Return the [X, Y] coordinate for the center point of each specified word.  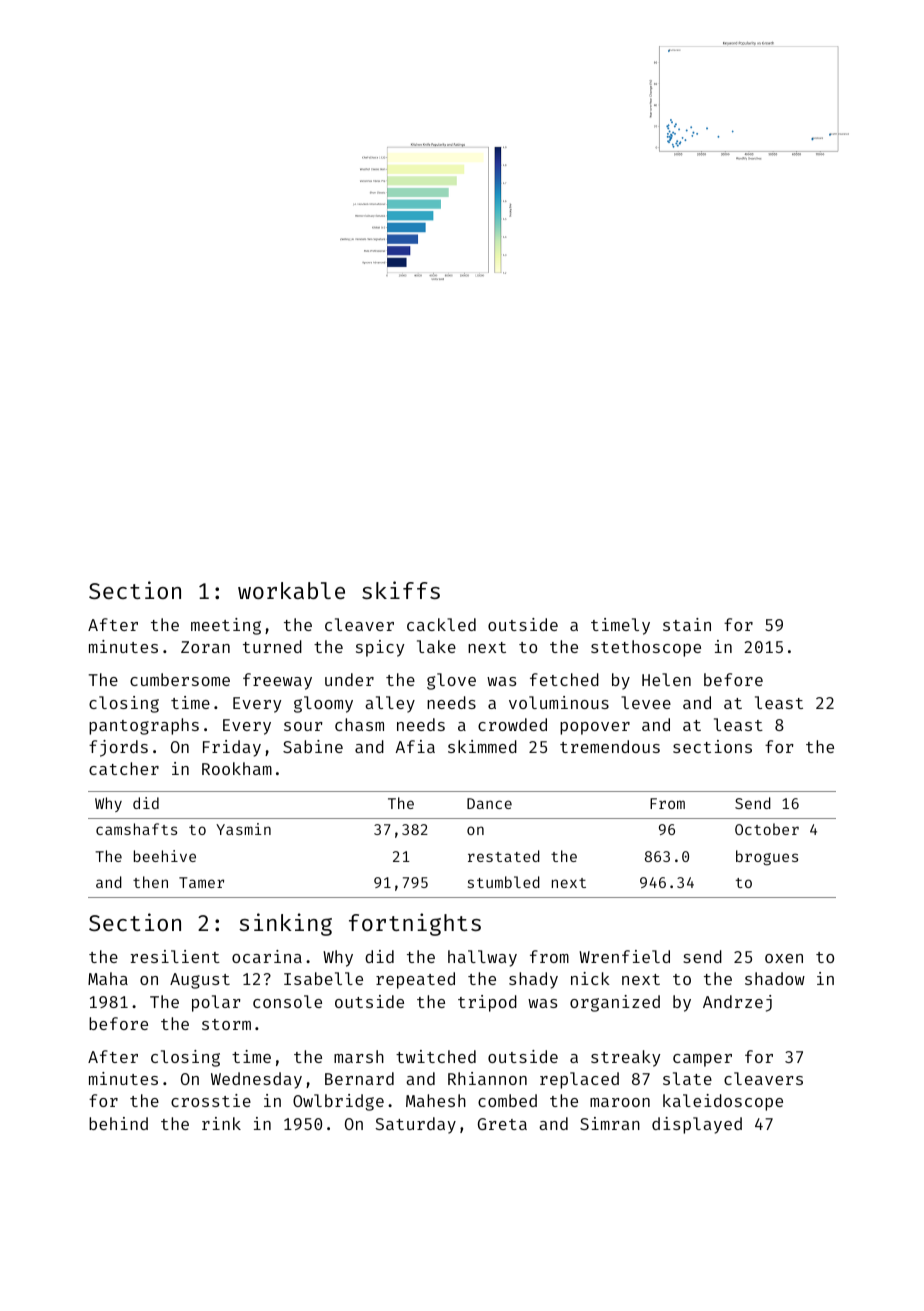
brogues [767, 858]
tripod [487, 1003]
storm [226, 1024]
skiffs [401, 590]
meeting [226, 626]
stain [687, 624]
